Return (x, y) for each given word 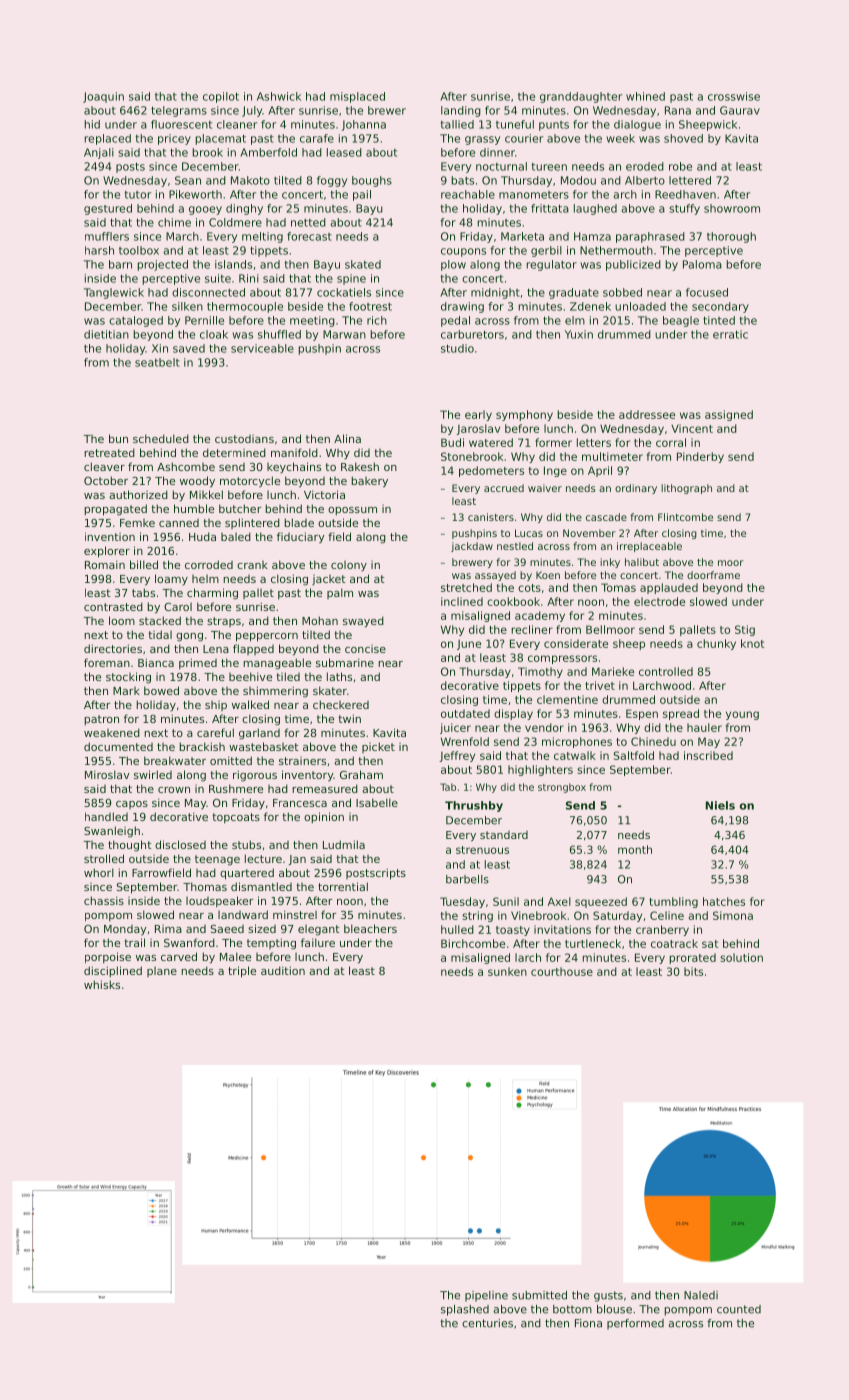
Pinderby (700, 457)
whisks (102, 984)
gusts (608, 1296)
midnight (495, 293)
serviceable (262, 348)
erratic (730, 334)
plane (162, 972)
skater (330, 690)
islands (233, 264)
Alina (347, 438)
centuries (487, 1323)
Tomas (618, 587)
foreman (107, 662)
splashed (465, 1310)
